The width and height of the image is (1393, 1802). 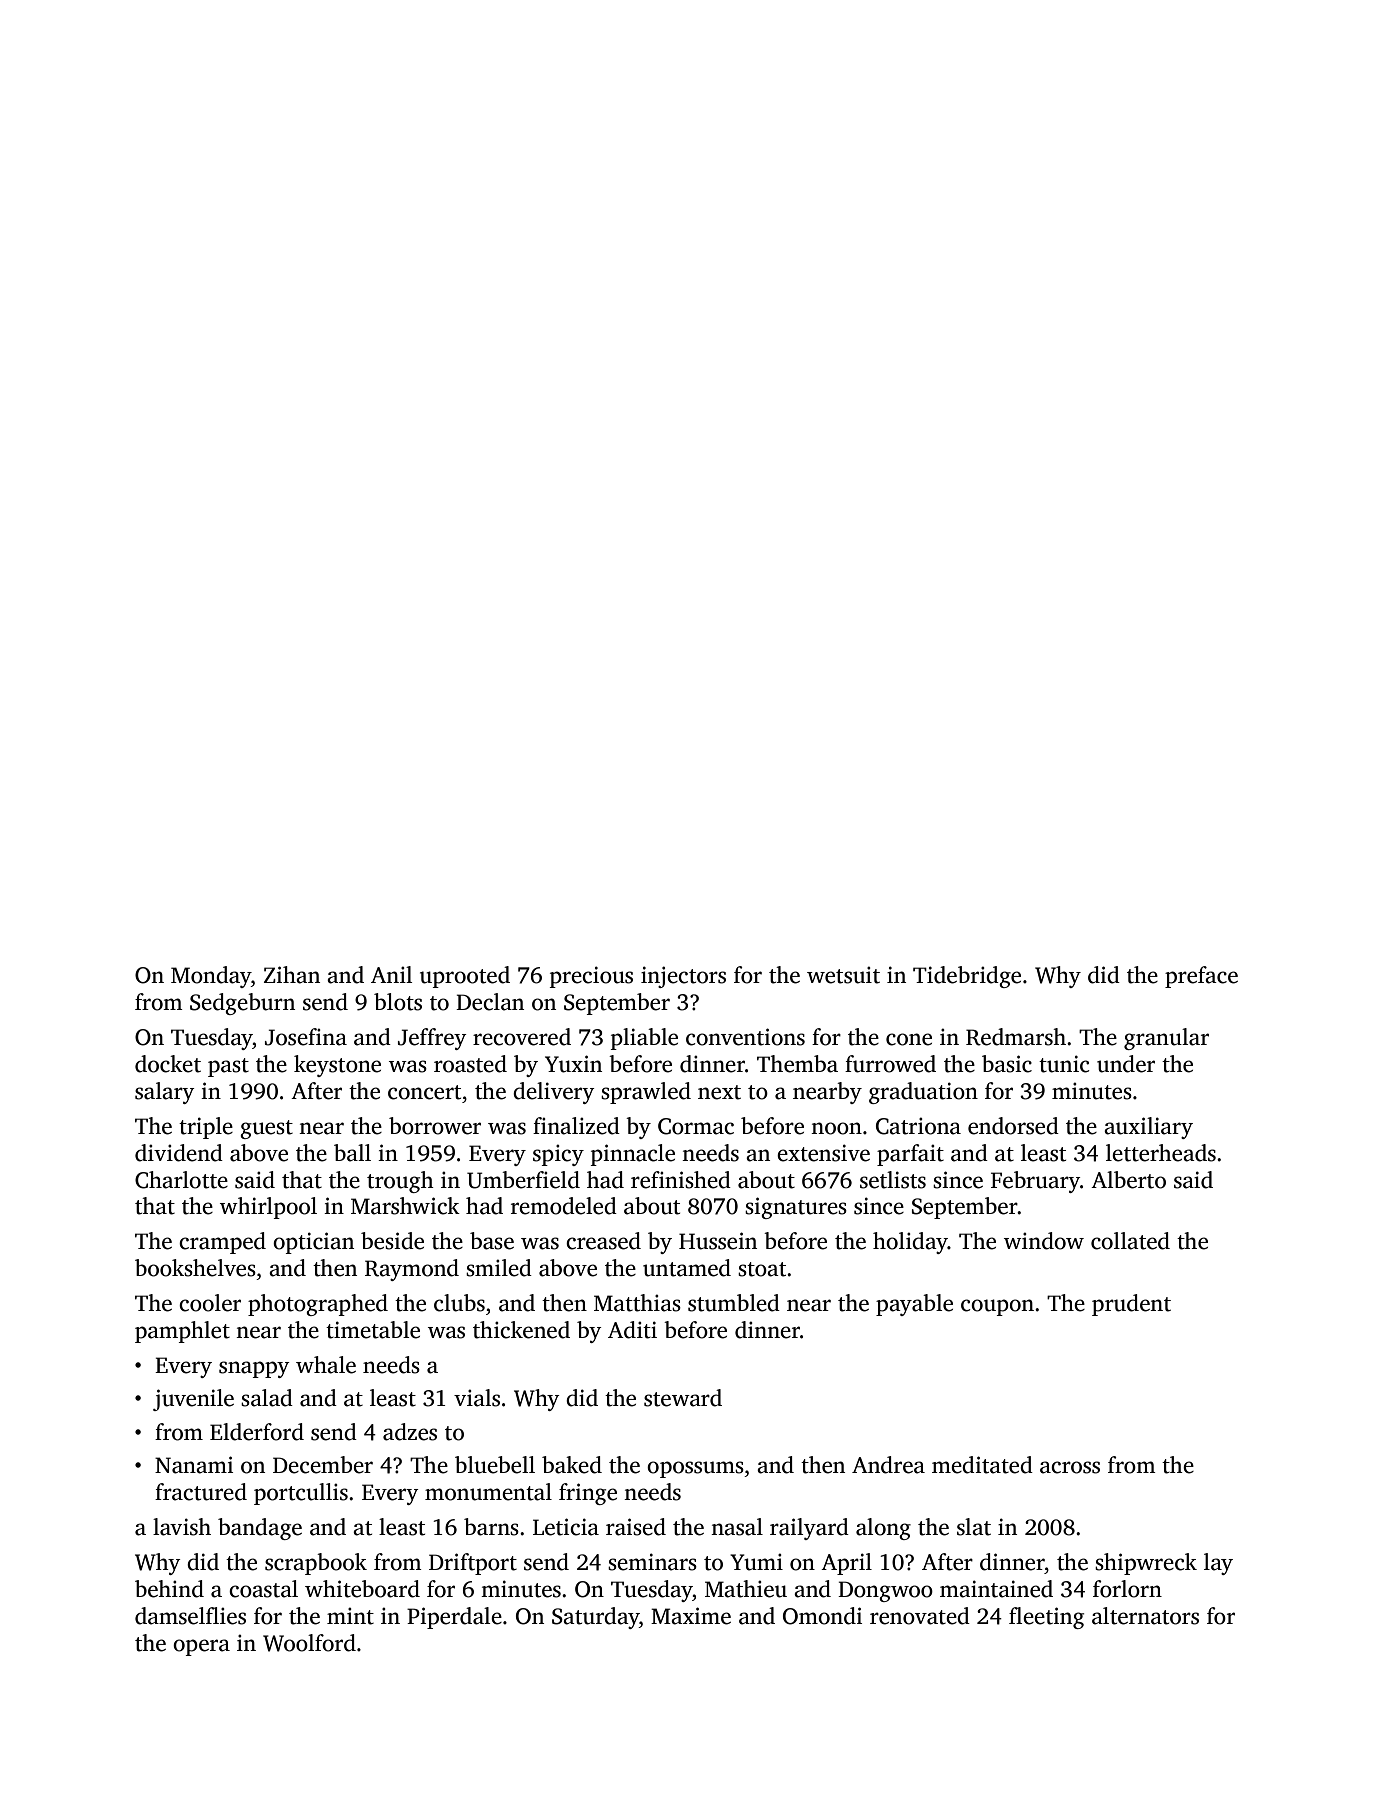 I want to click on creased, so click(x=603, y=1241).
